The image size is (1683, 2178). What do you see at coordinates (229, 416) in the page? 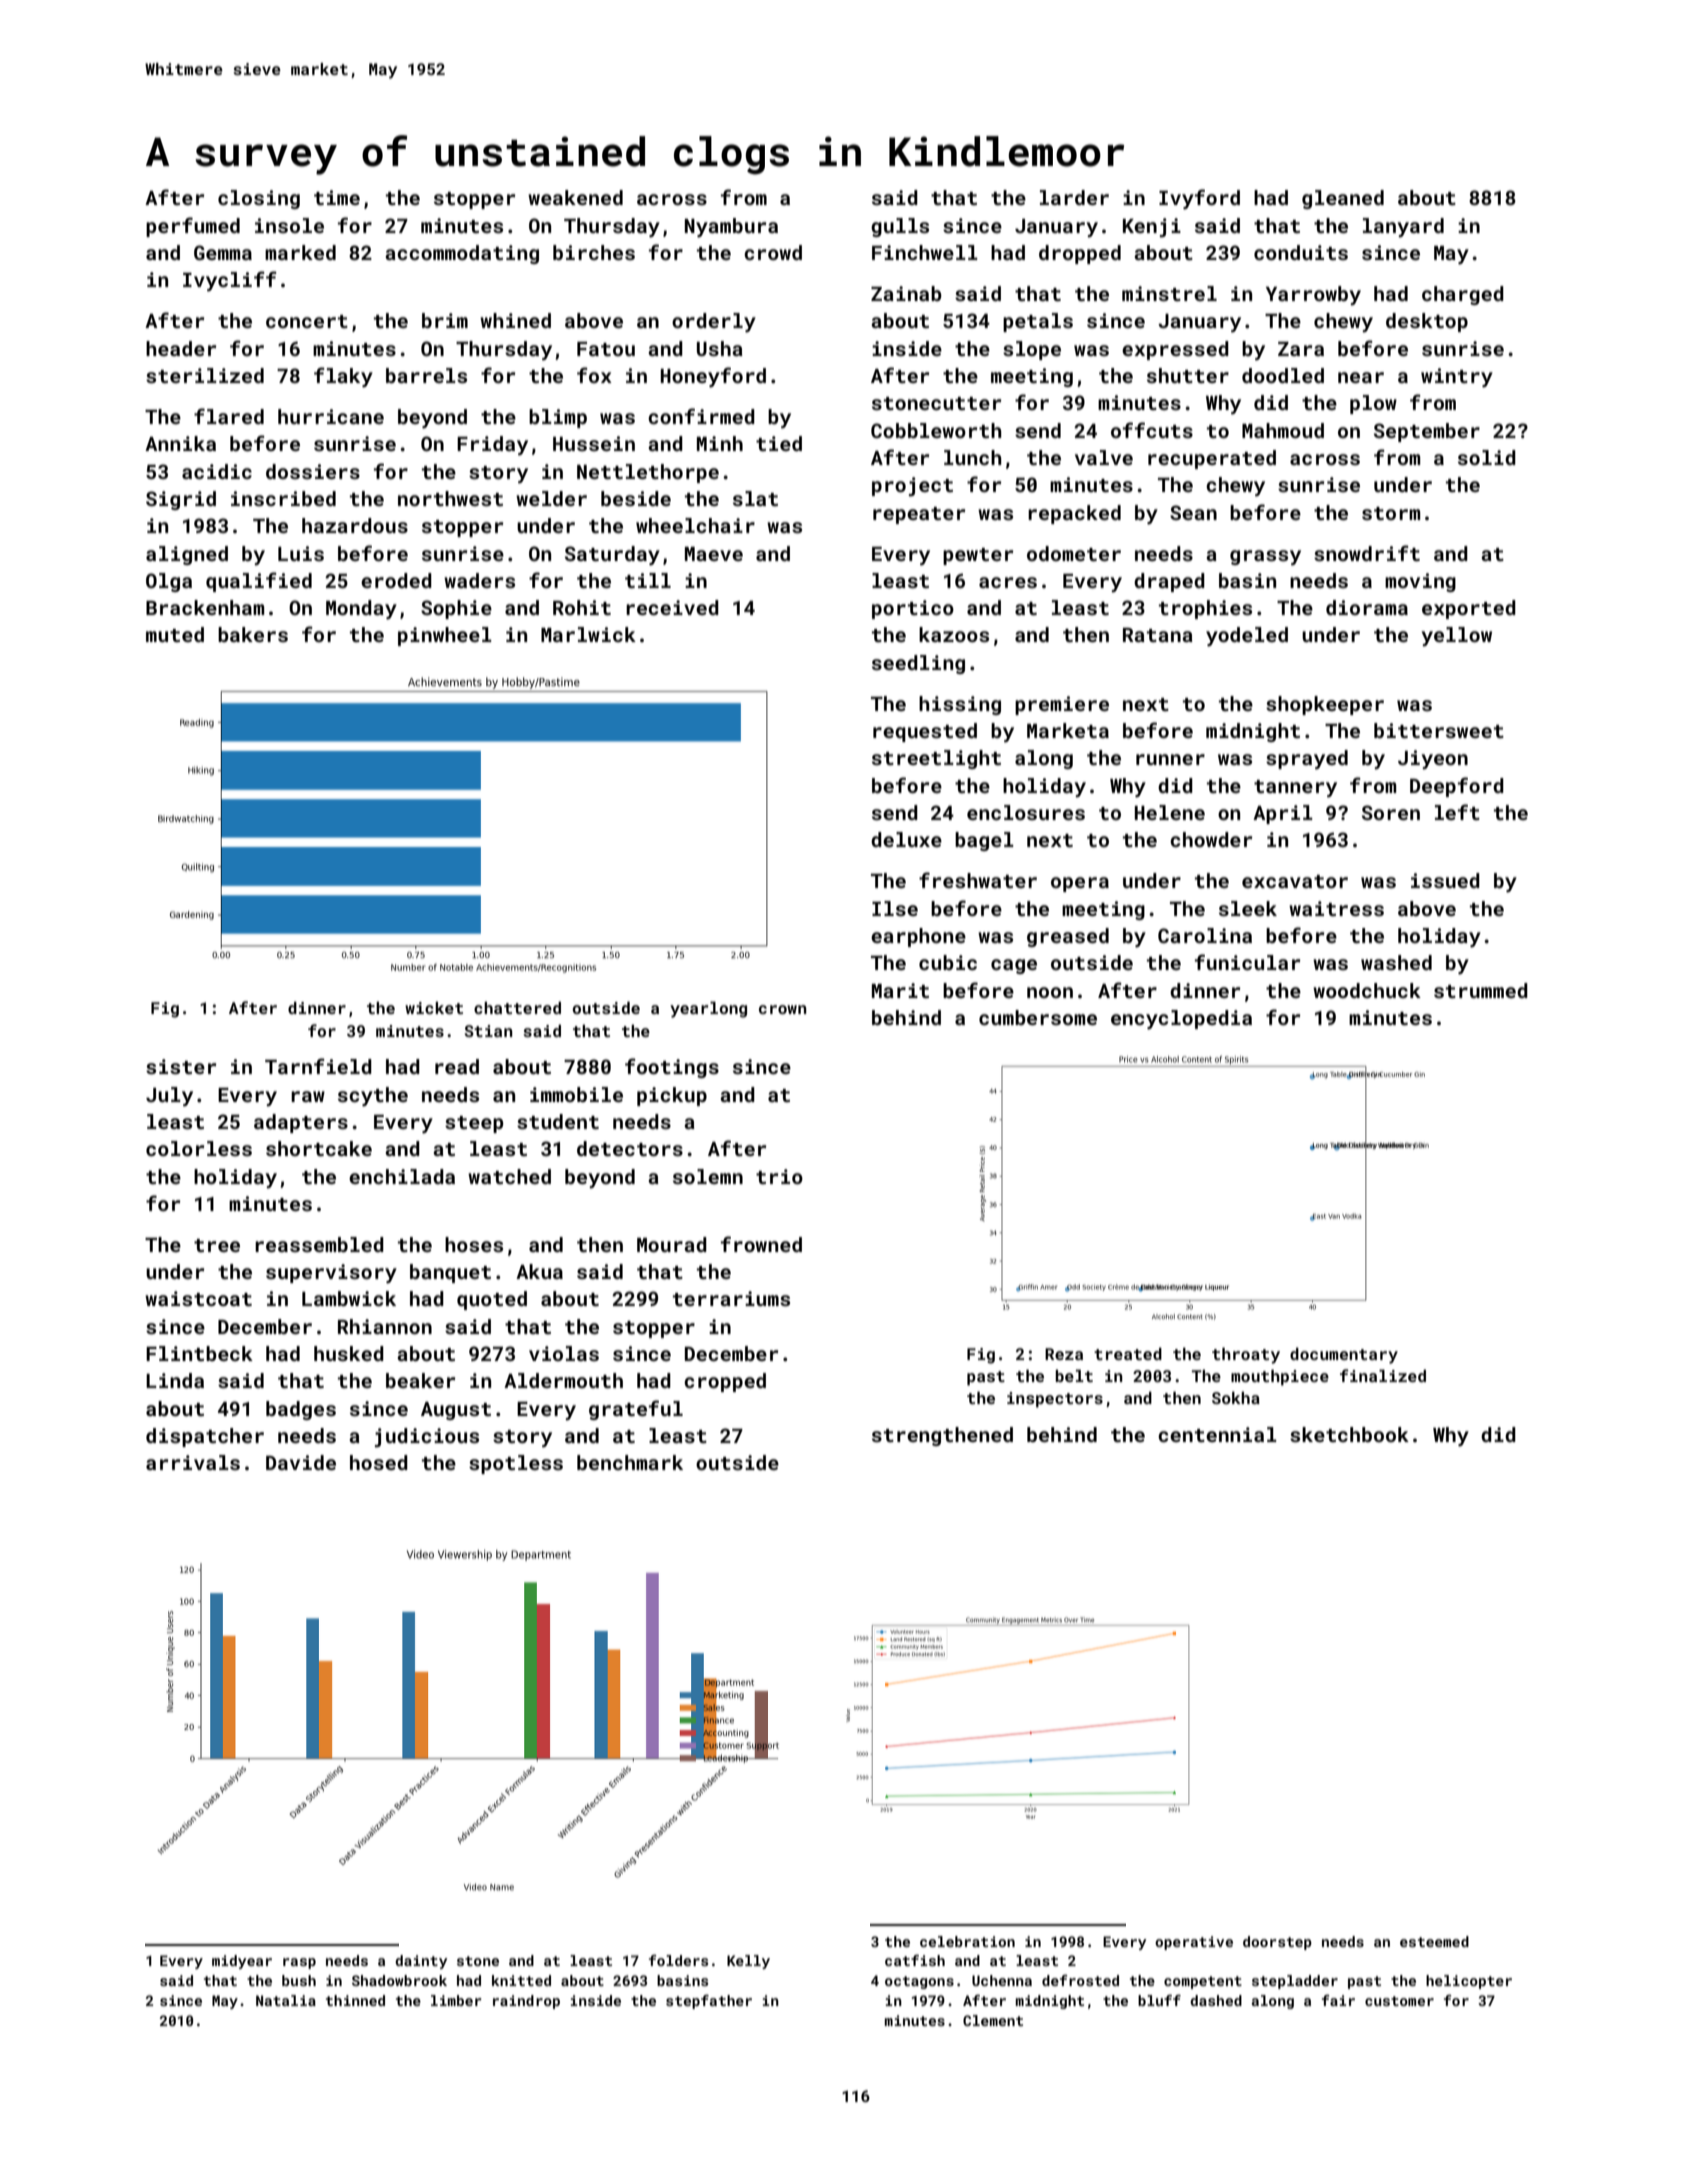
I see `flared` at bounding box center [229, 416].
